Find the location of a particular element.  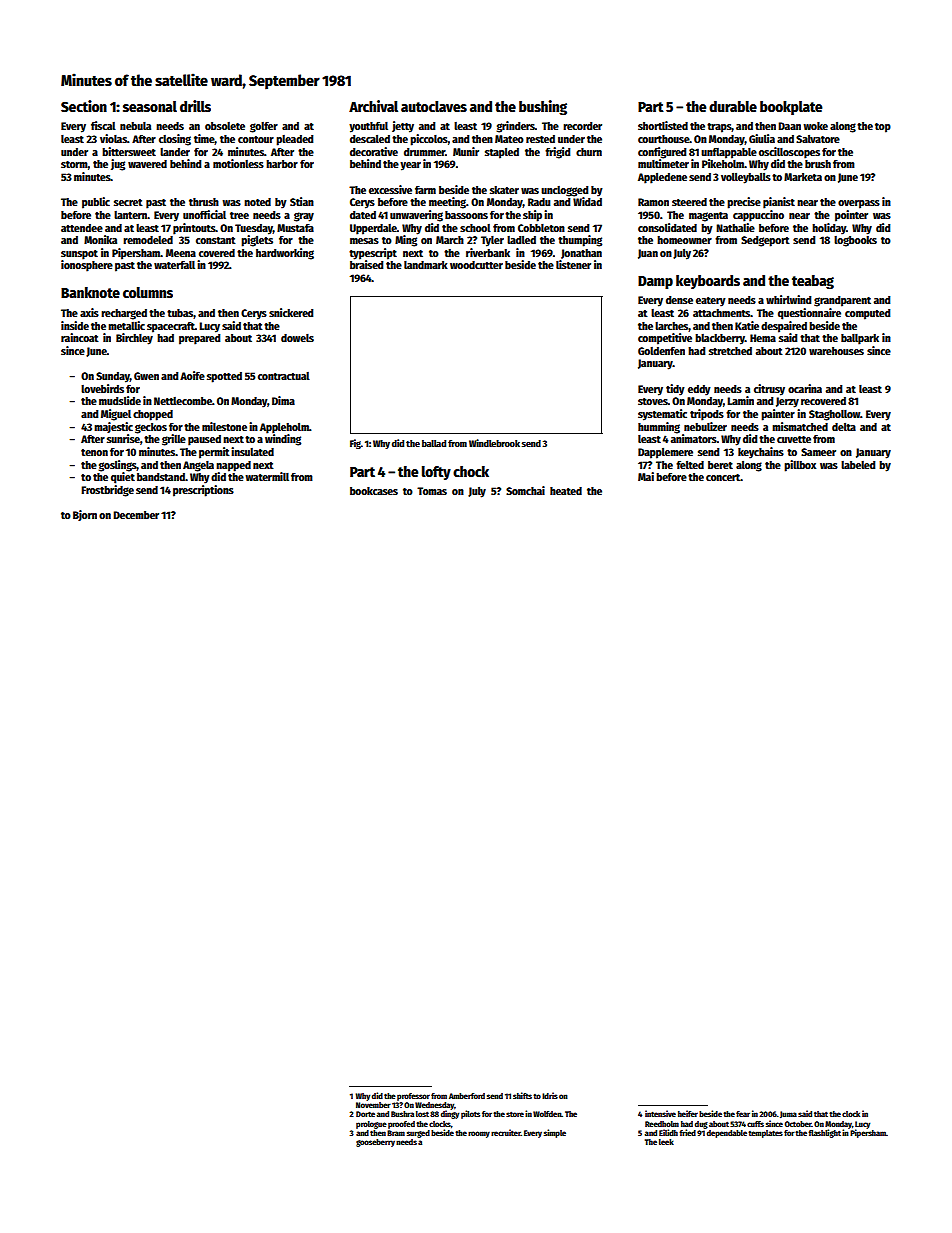

gooseberry is located at coordinates (375, 1143).
